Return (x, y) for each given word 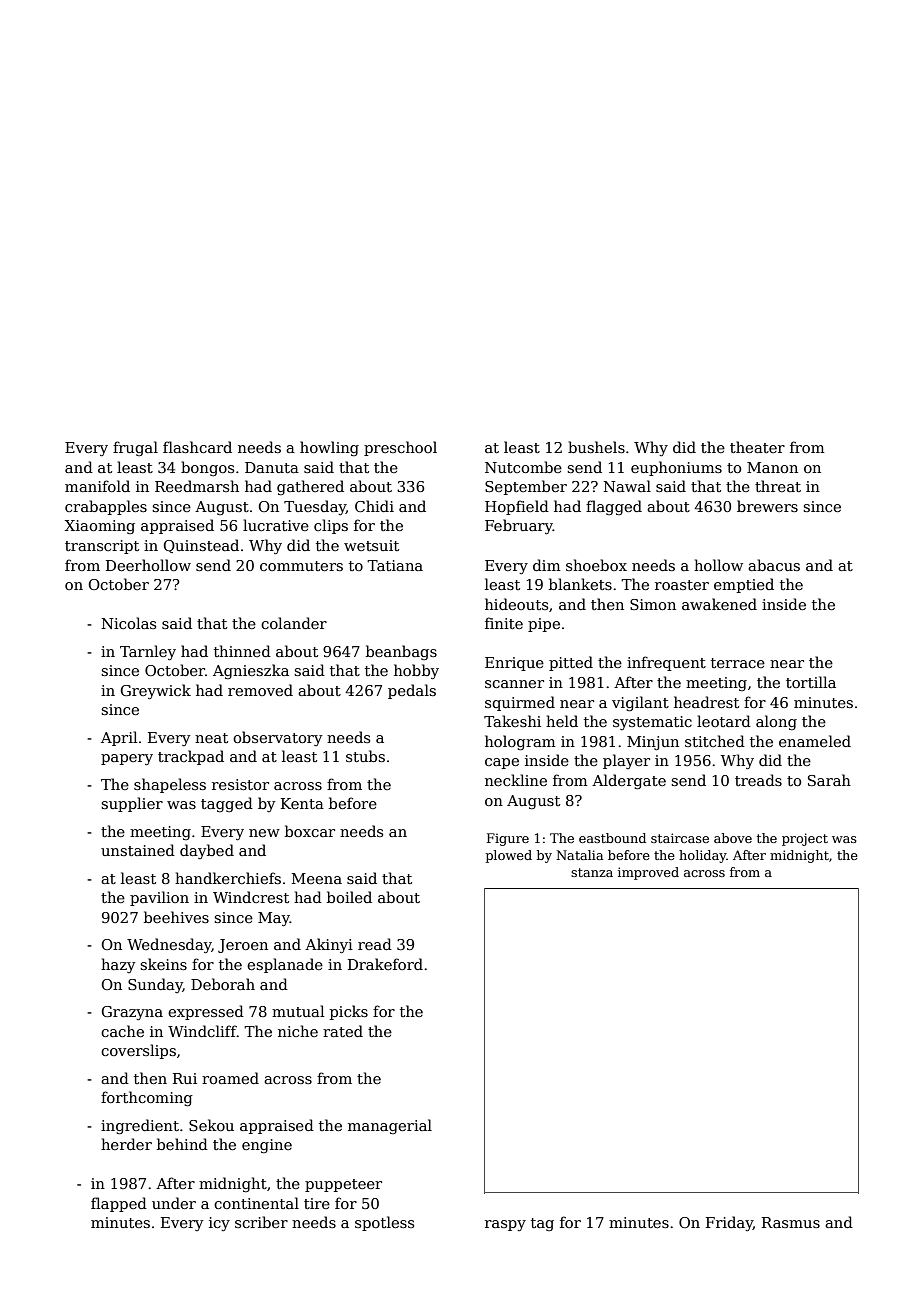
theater (757, 447)
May (274, 919)
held (562, 721)
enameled (815, 741)
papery (127, 759)
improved (648, 873)
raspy (505, 1225)
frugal (135, 448)
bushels (596, 447)
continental (256, 1203)
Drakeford (385, 964)
